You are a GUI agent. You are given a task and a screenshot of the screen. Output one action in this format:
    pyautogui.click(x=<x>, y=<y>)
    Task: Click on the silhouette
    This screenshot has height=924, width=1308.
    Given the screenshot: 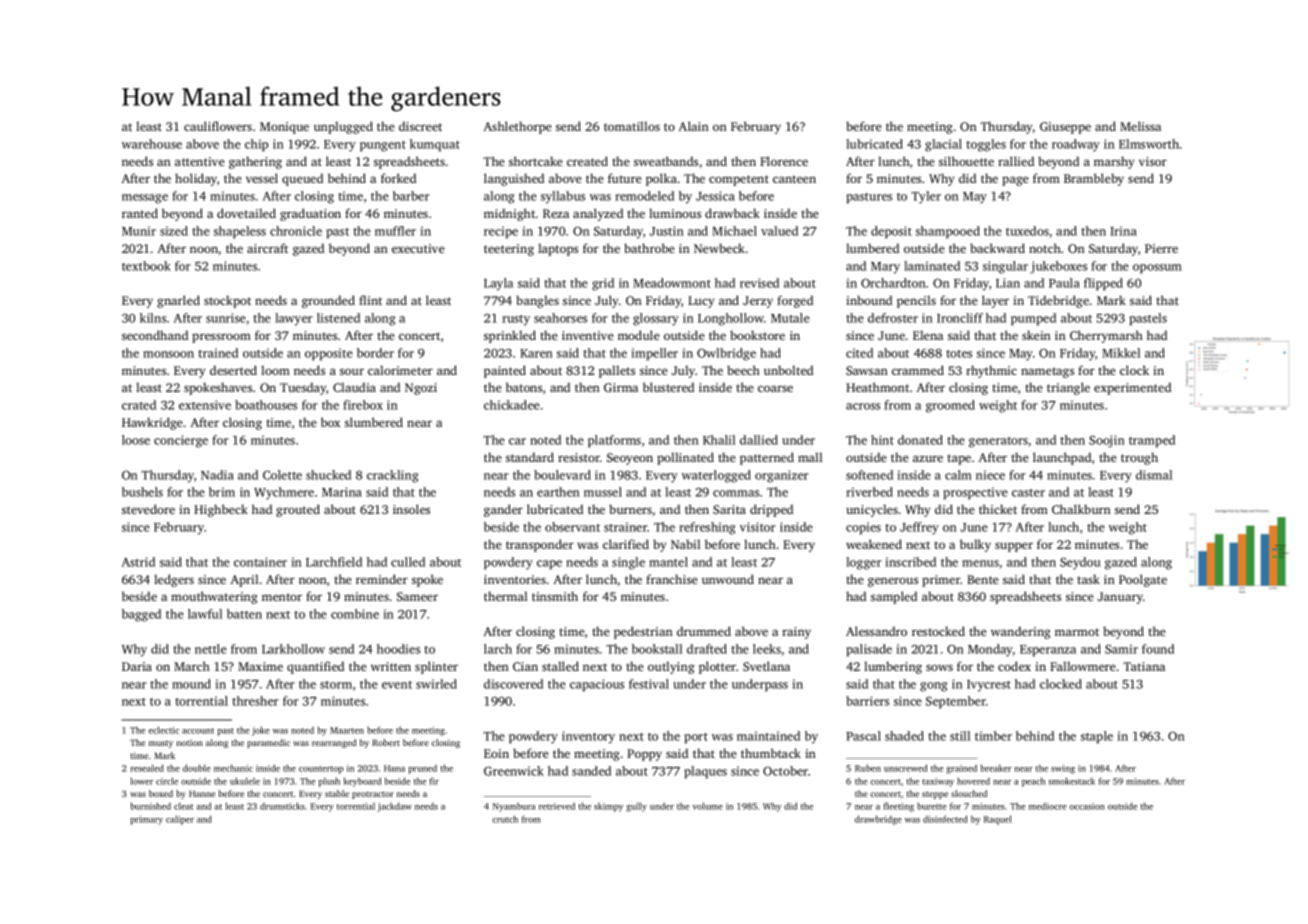 What is the action you would take?
    pyautogui.click(x=966, y=161)
